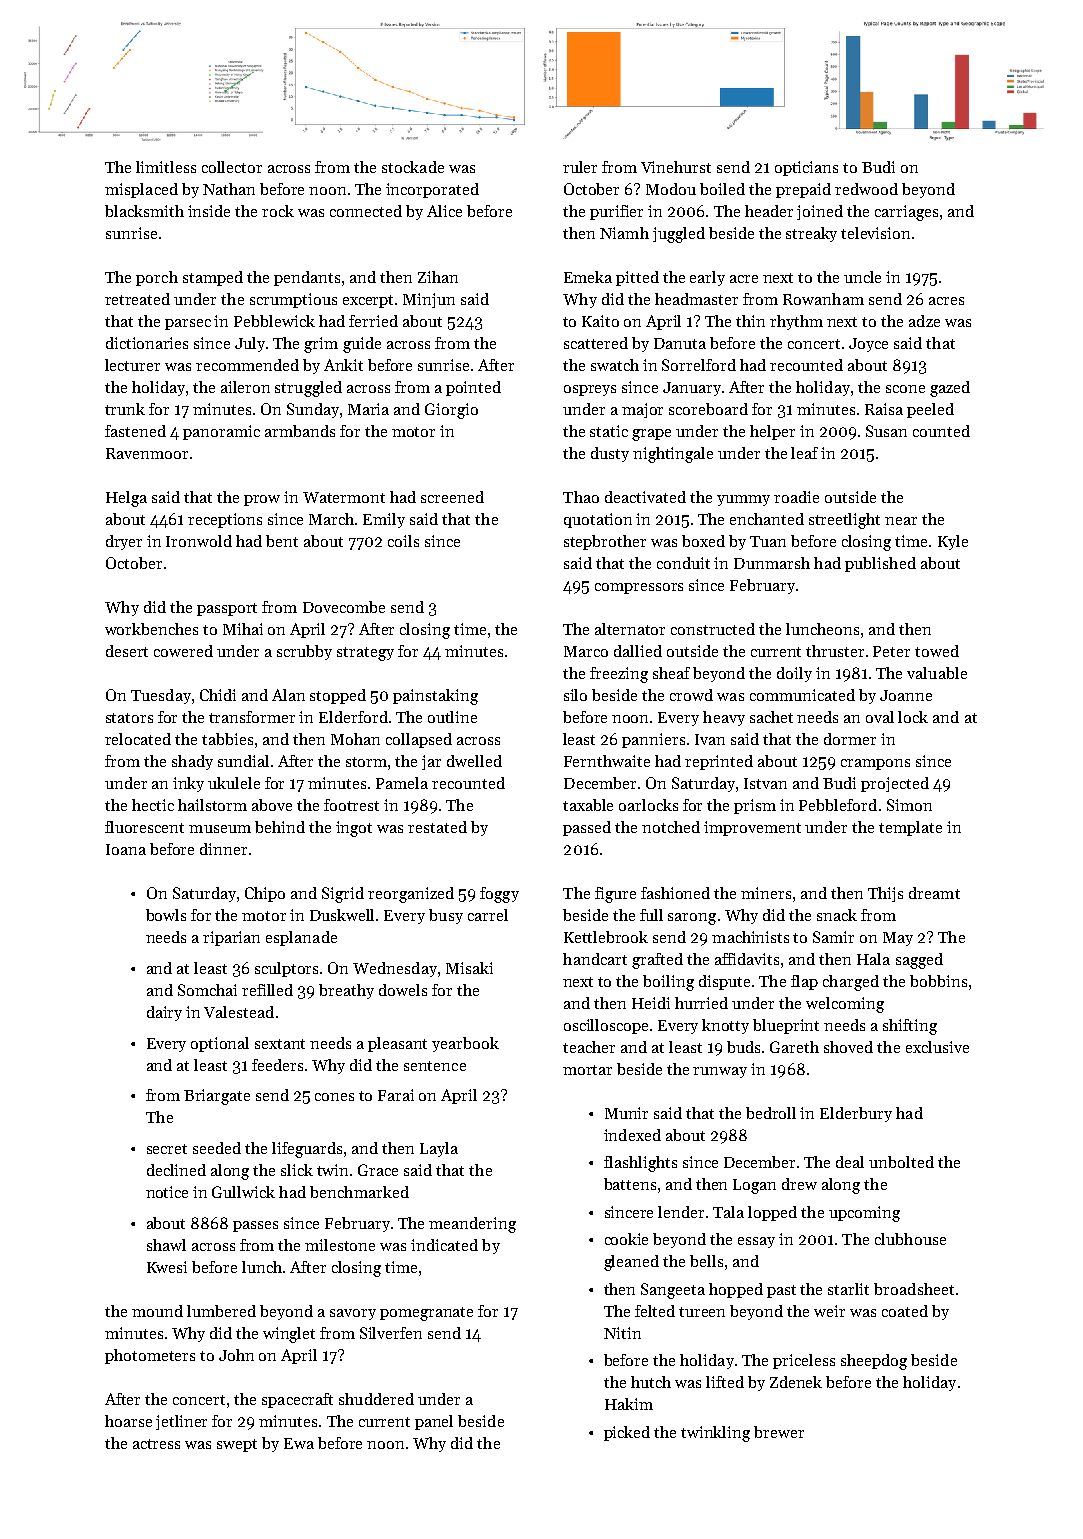  What do you see at coordinates (909, 805) in the image?
I see `Simon` at bounding box center [909, 805].
